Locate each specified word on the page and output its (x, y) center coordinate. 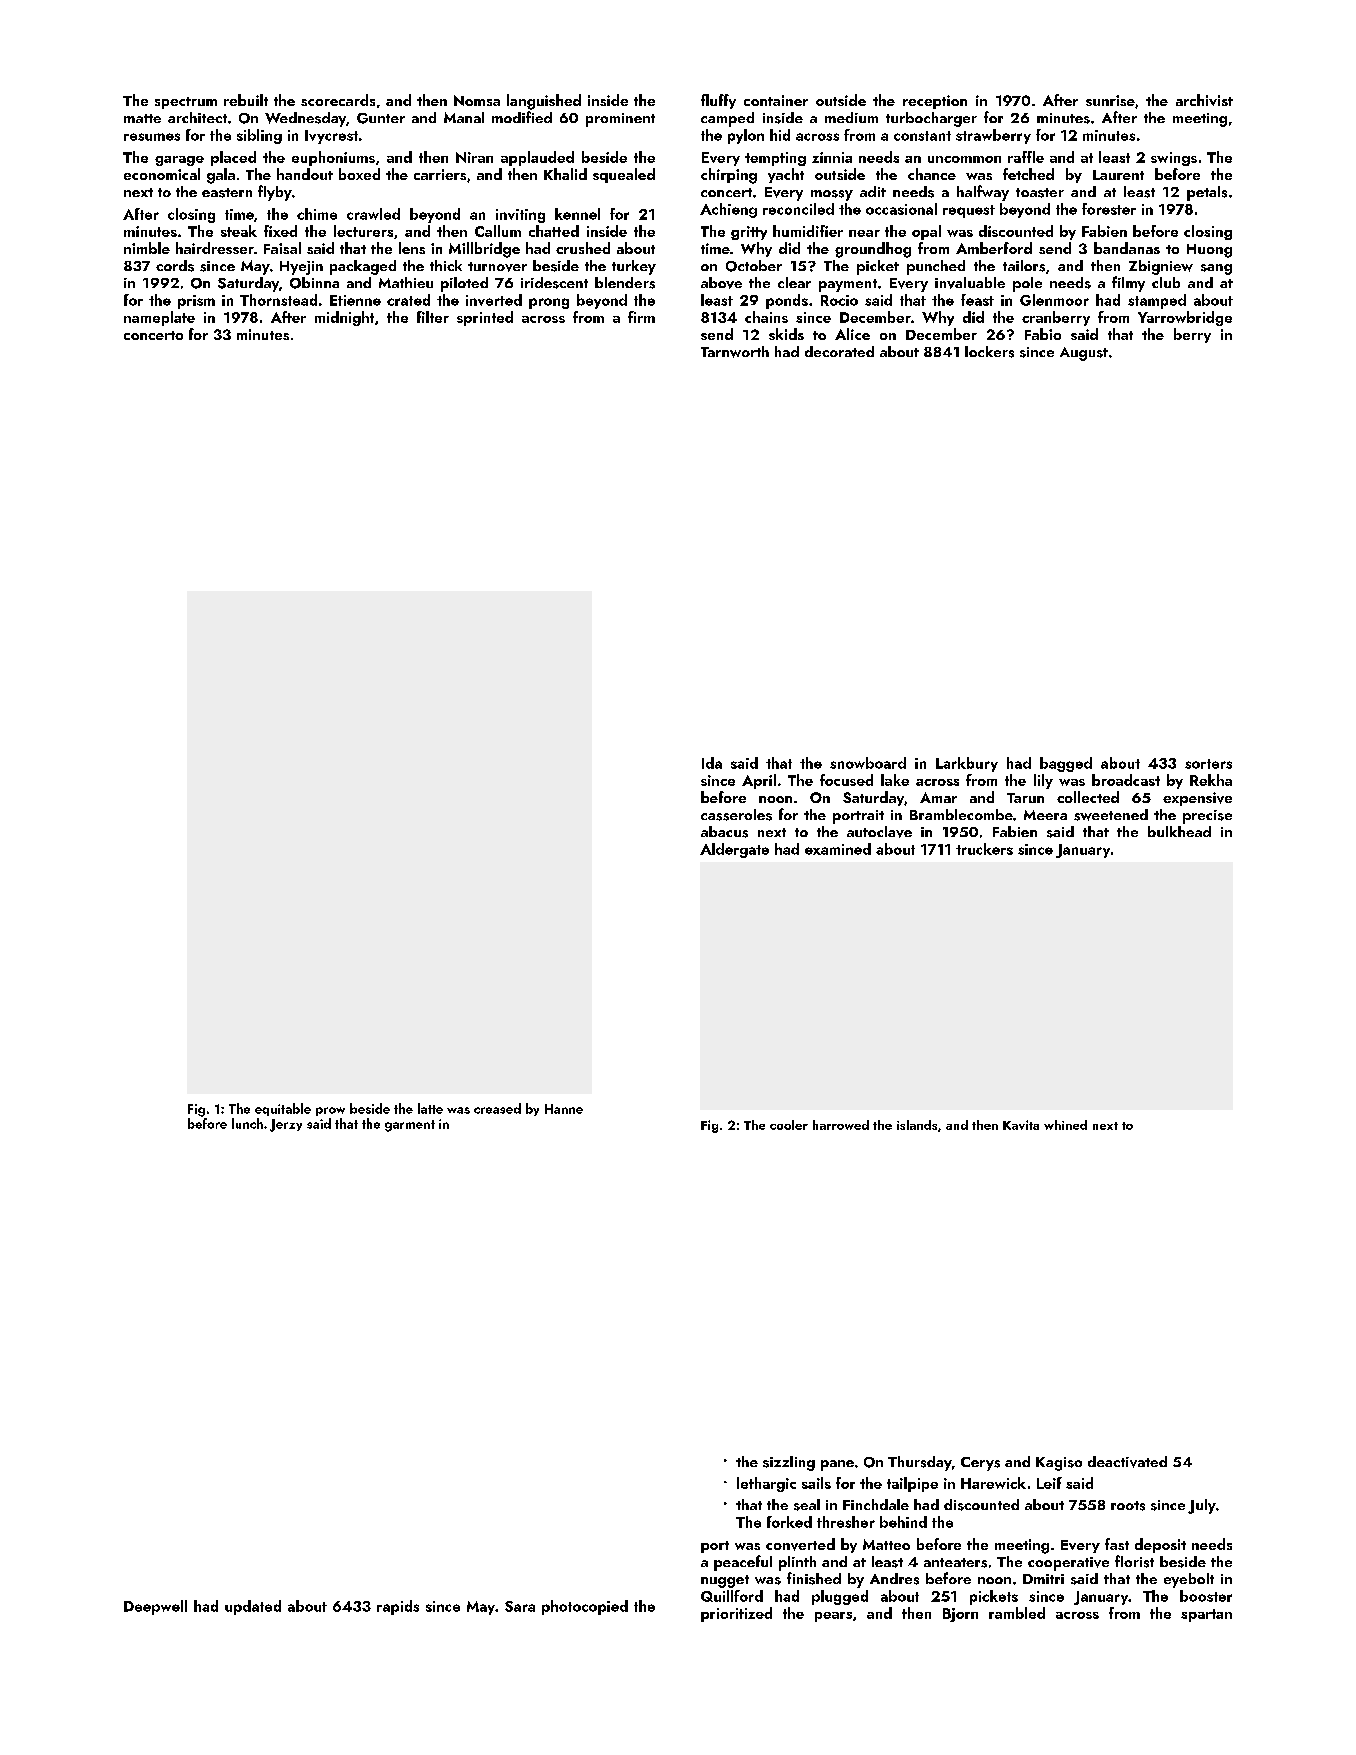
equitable (283, 1109)
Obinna (314, 283)
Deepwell (155, 1607)
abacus (724, 832)
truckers (984, 849)
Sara (520, 1606)
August (1084, 354)
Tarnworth (735, 352)
